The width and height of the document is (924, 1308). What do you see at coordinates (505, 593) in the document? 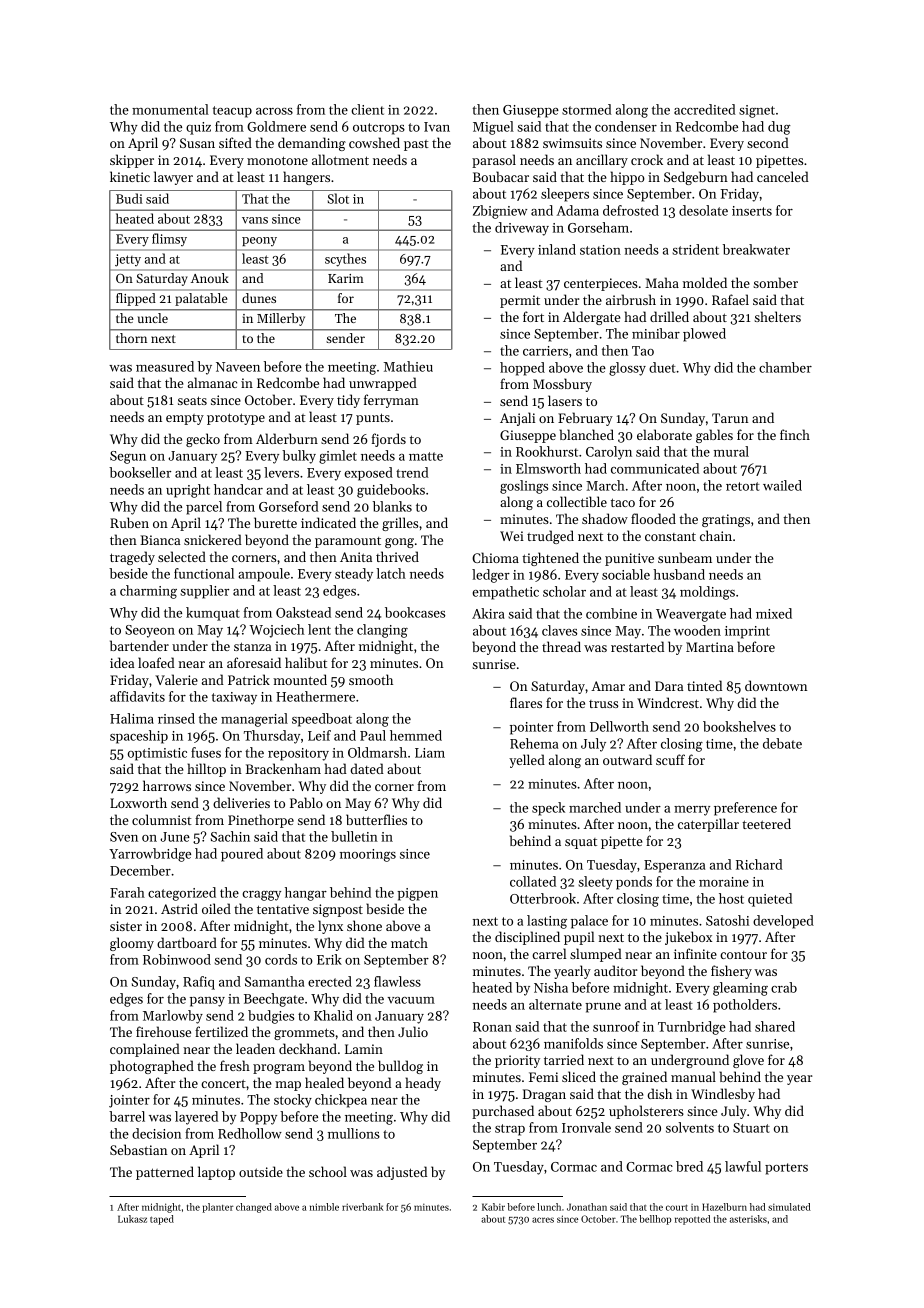
I see `empathetic` at bounding box center [505, 593].
